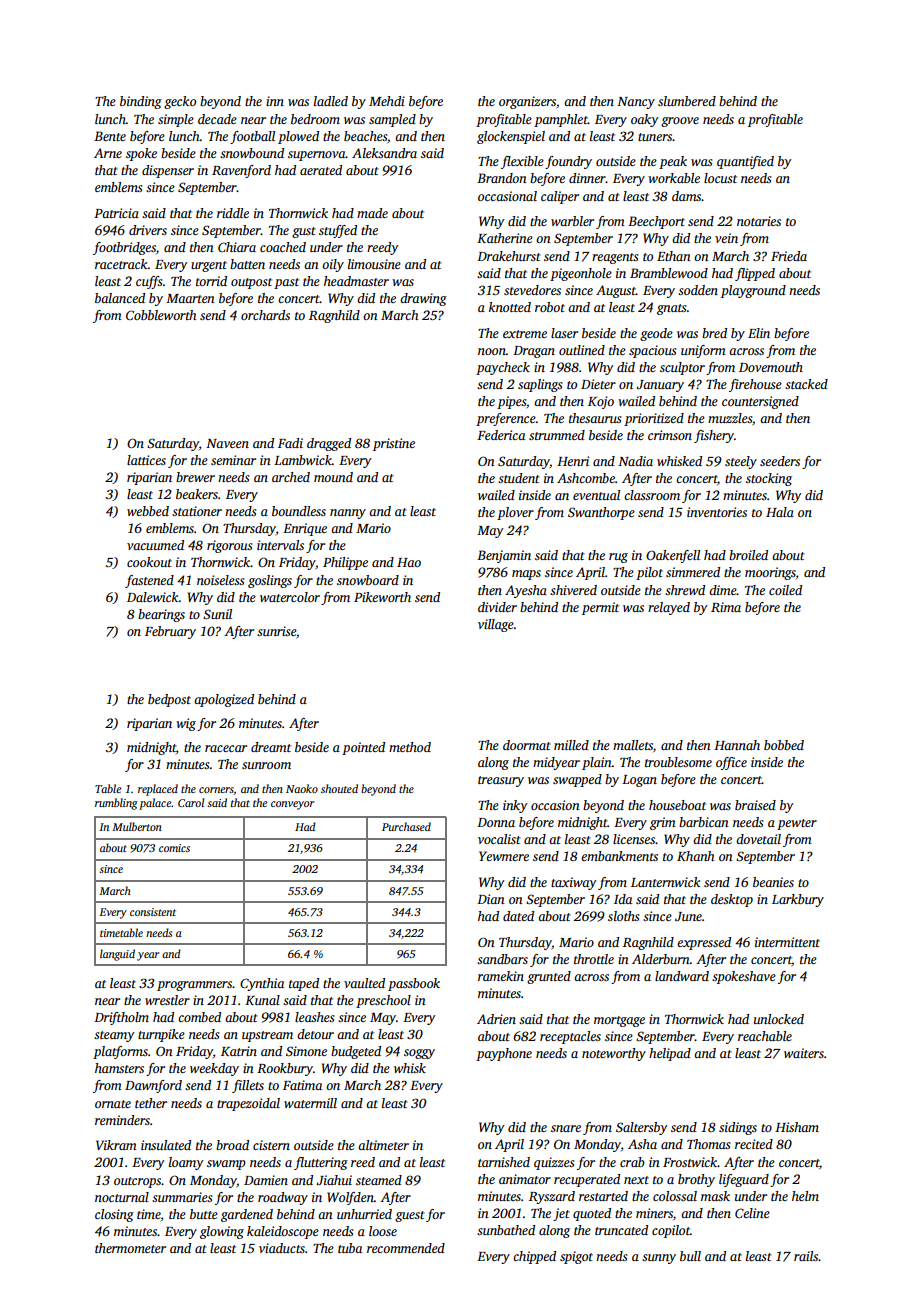  I want to click on quantified, so click(745, 162).
